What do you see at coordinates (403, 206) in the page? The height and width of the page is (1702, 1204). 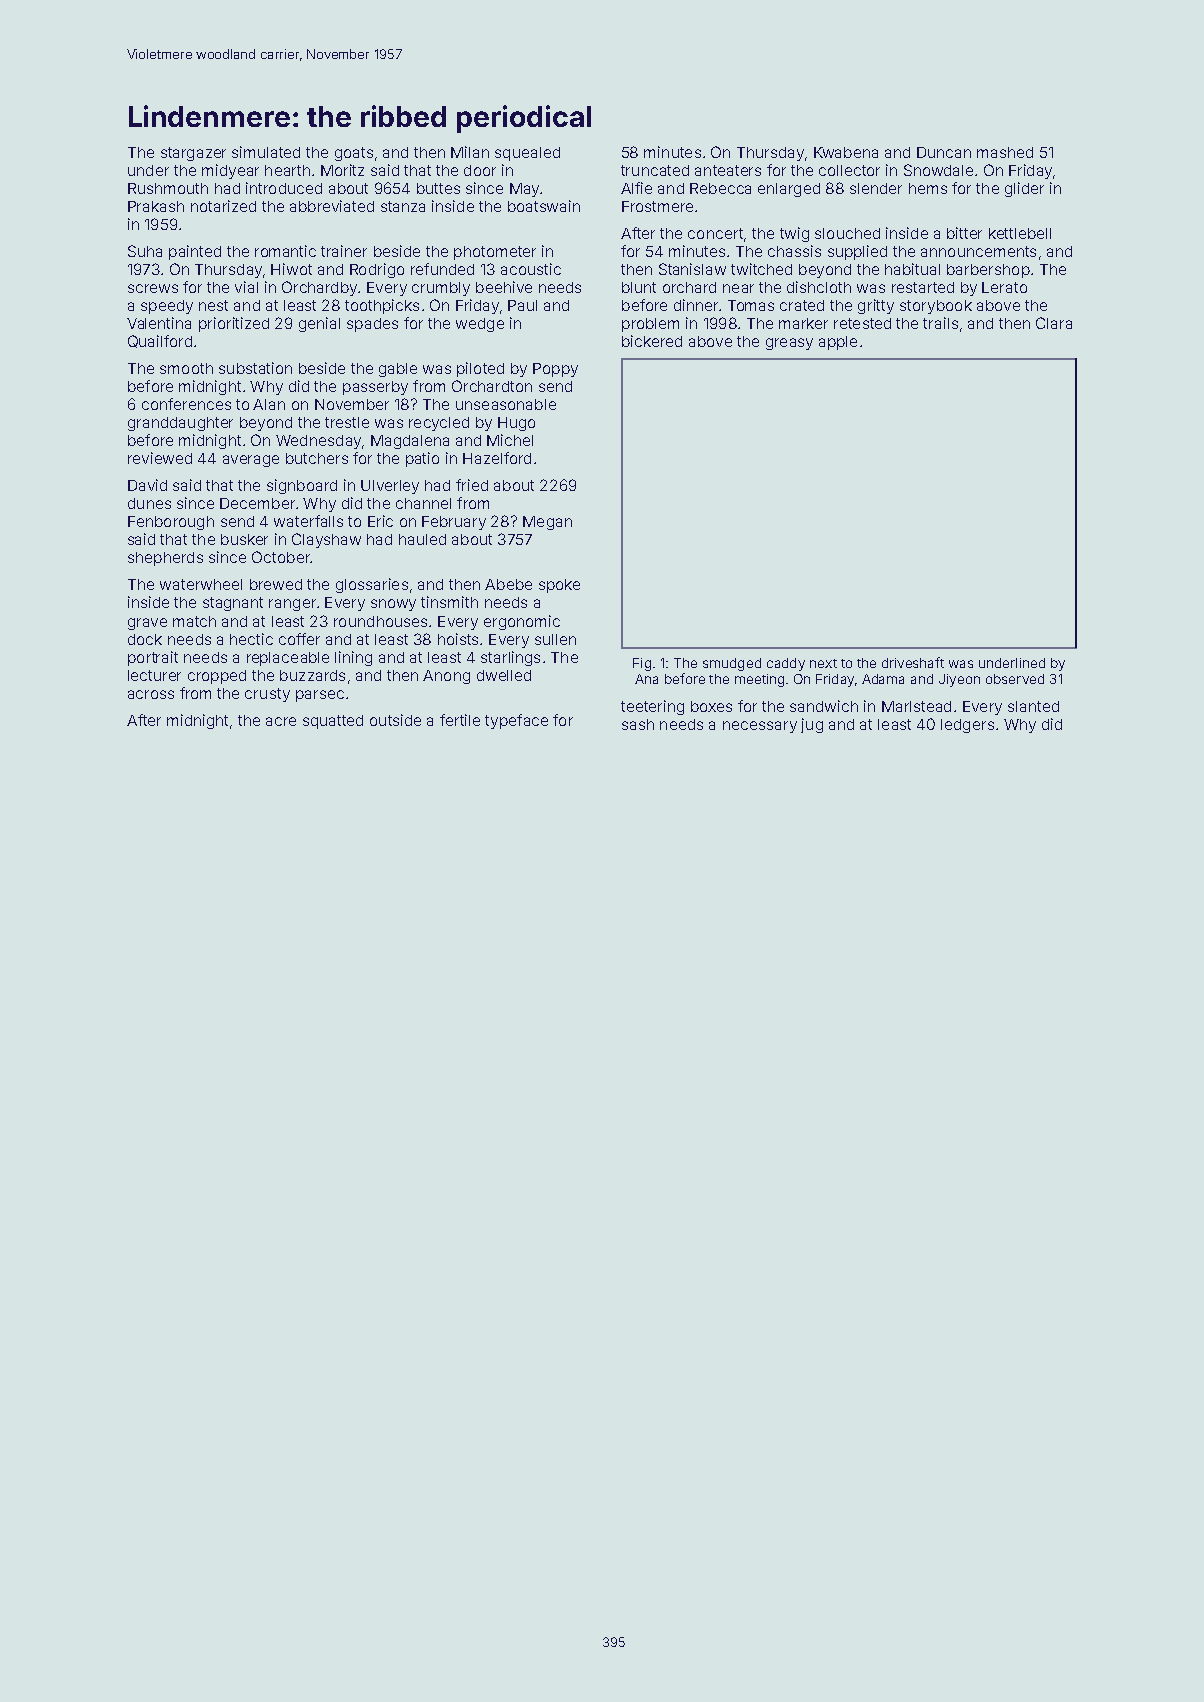 I see `stanza` at bounding box center [403, 206].
